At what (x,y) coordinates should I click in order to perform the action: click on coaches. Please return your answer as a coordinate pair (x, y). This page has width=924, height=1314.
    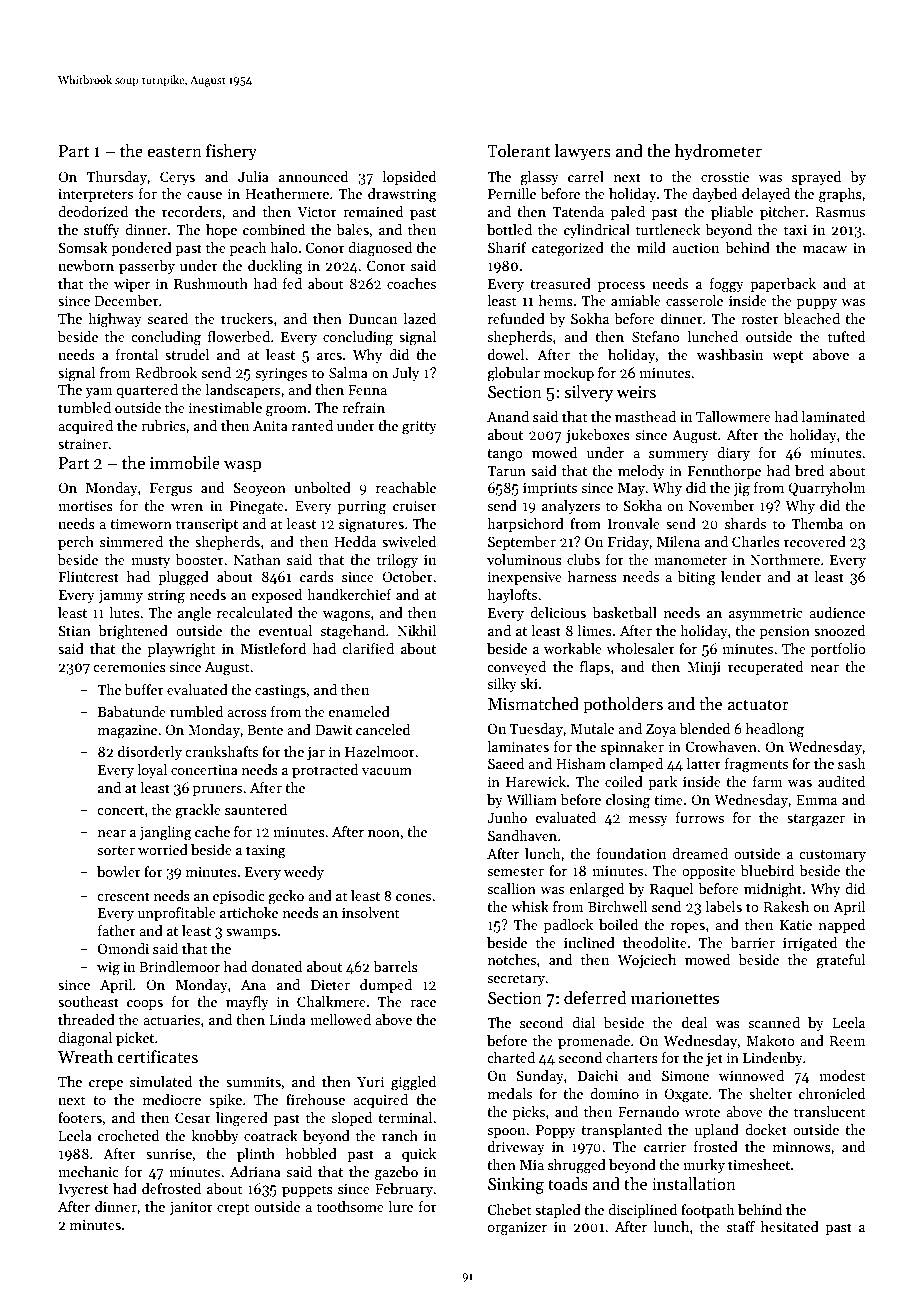
    Looking at the image, I should click on (411, 283).
